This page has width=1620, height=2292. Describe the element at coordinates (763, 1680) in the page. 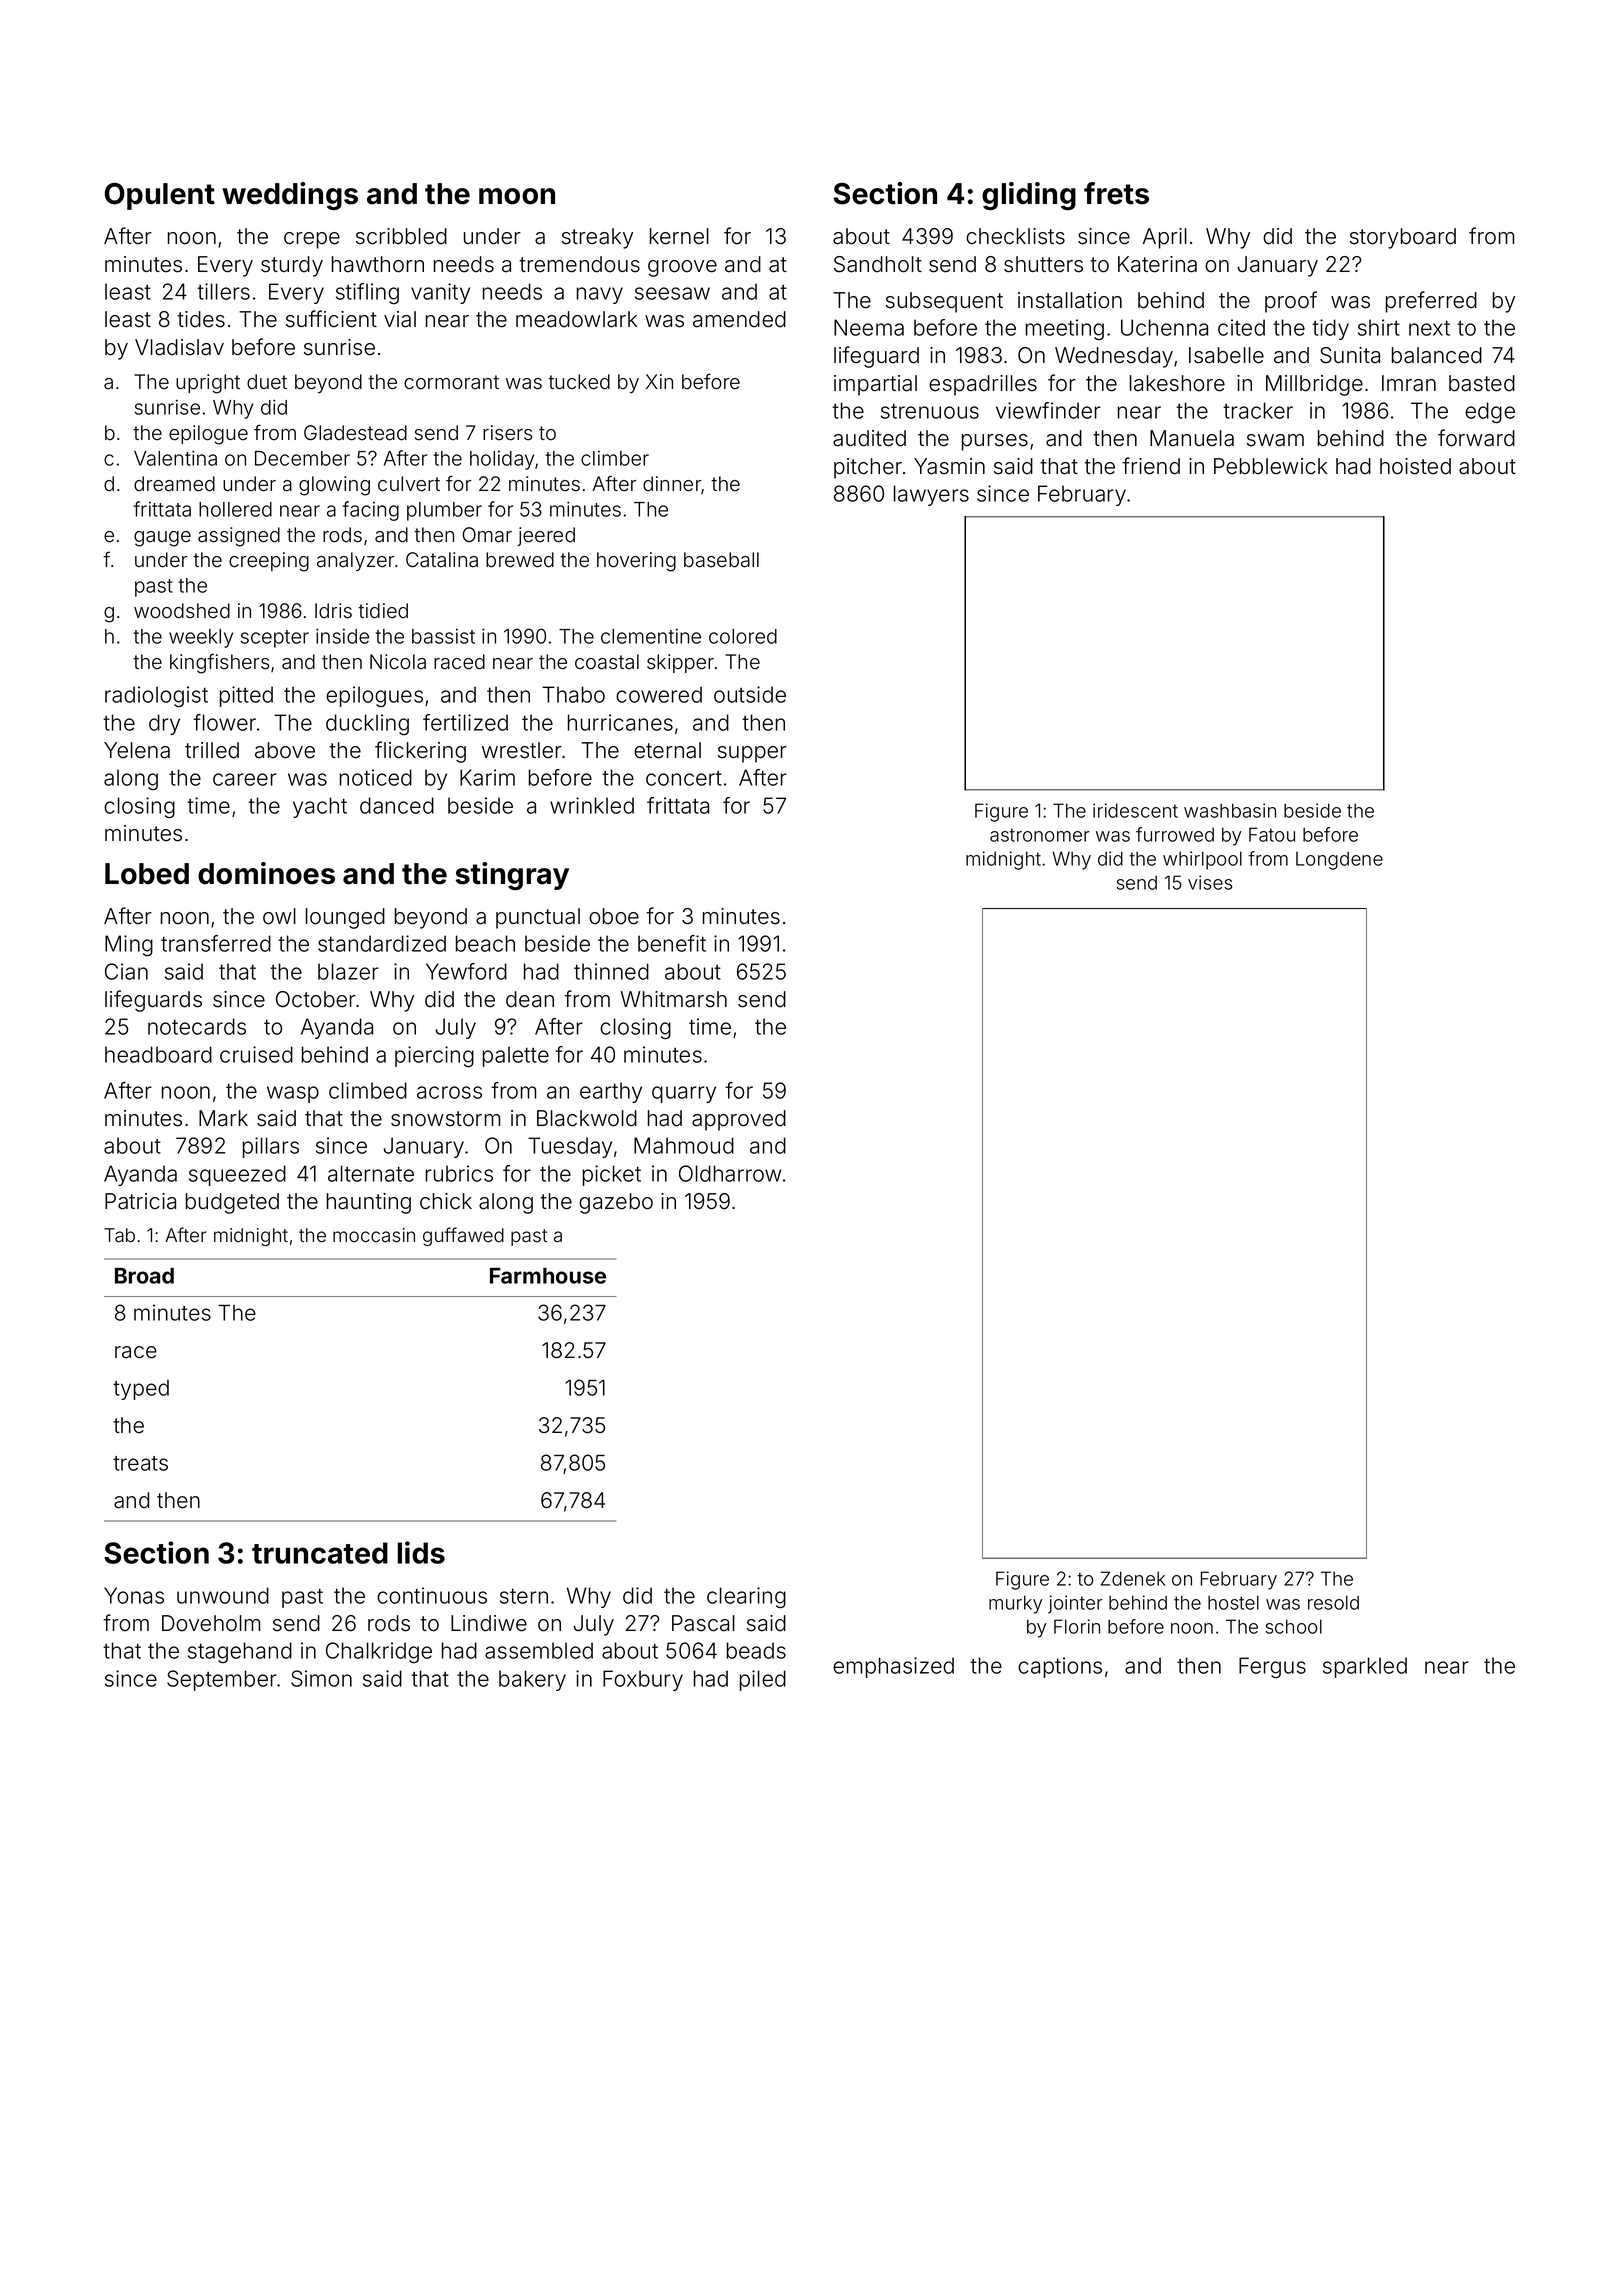

I see `piled` at that location.
